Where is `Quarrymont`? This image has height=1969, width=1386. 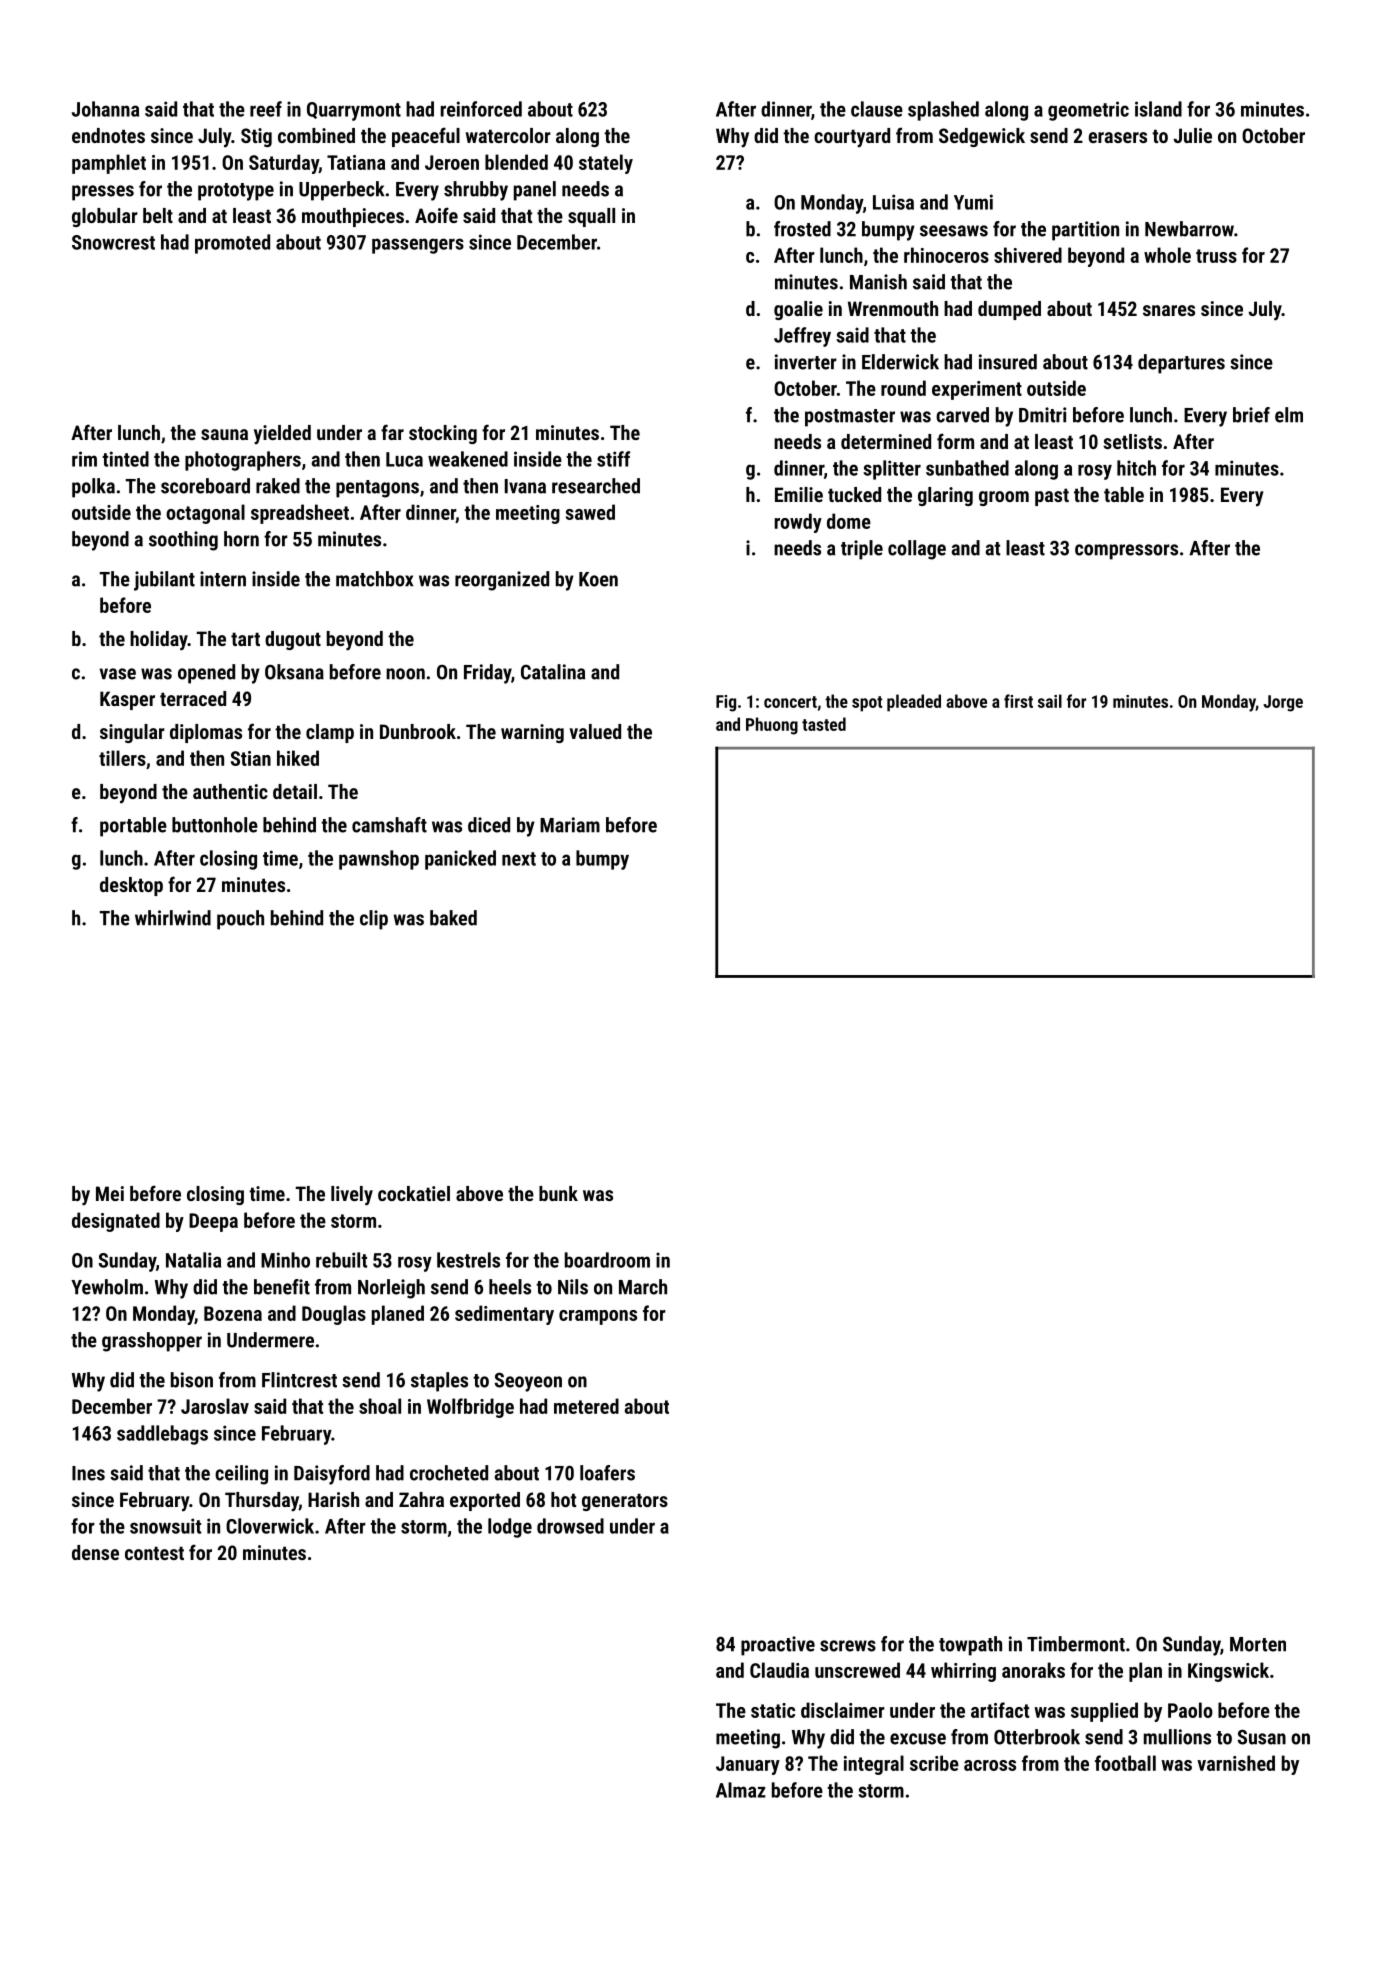 Quarrymont is located at coordinates (354, 111).
